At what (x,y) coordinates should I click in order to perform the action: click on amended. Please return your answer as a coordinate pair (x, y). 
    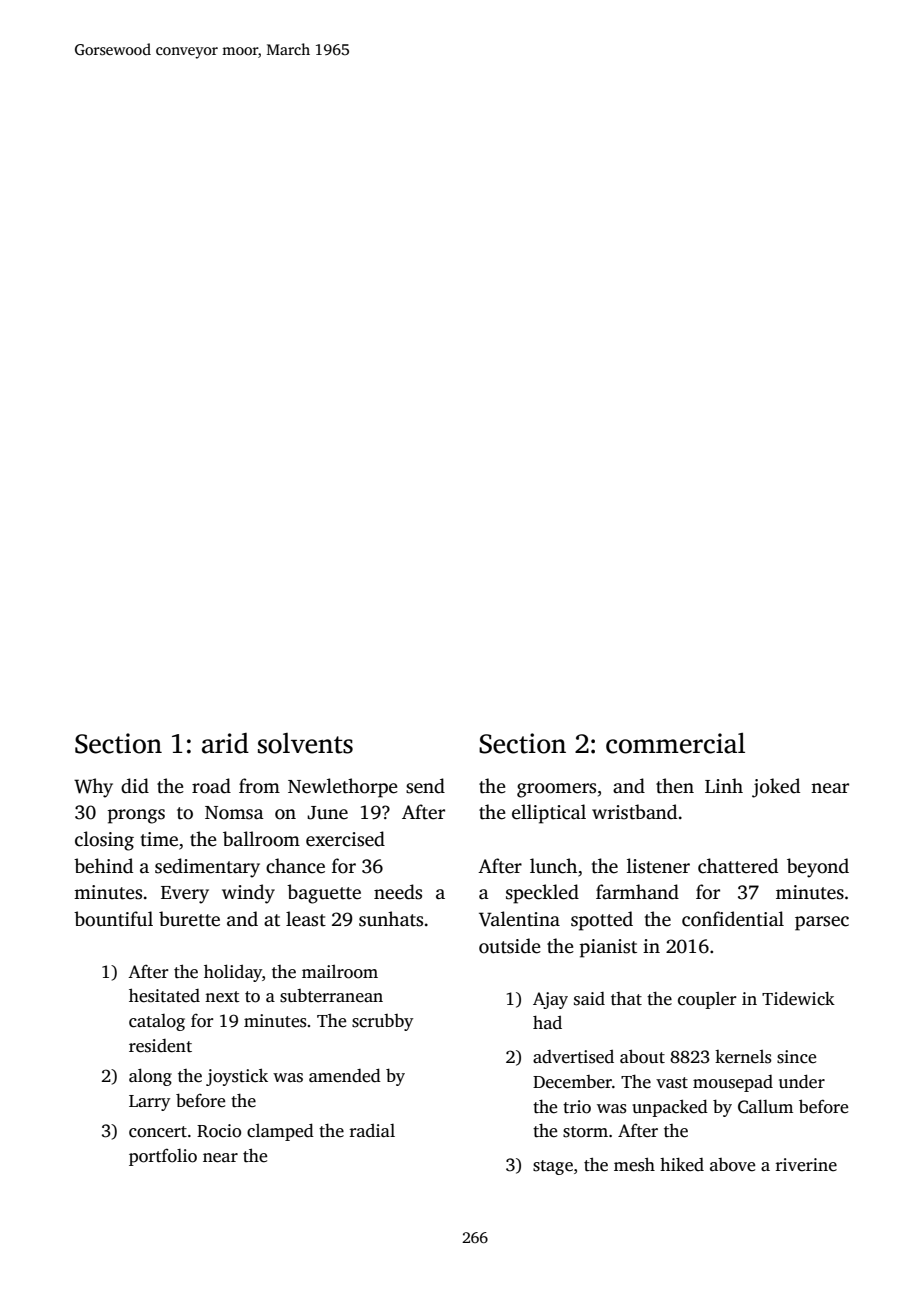
    Looking at the image, I should click on (345, 1075).
